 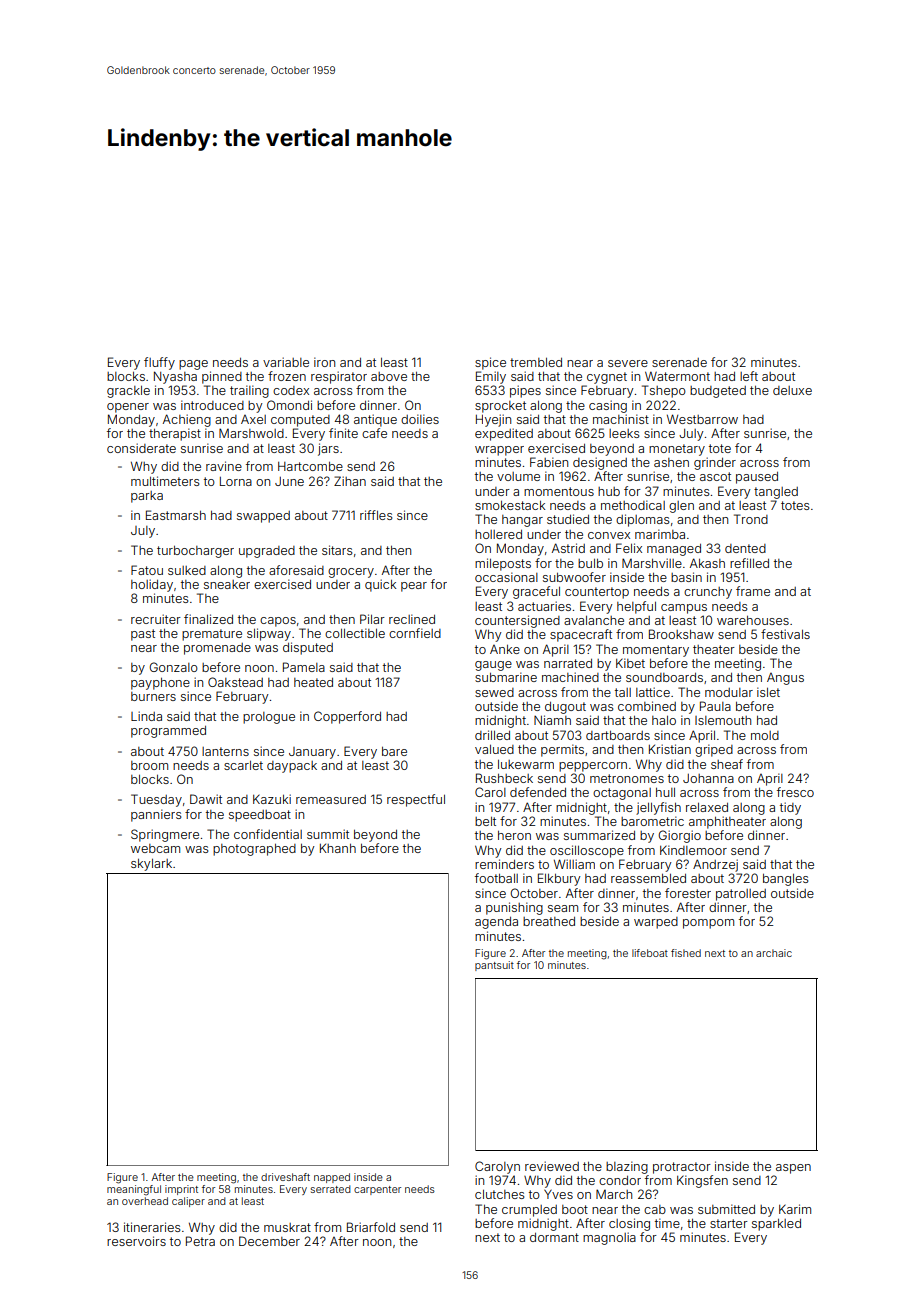 I want to click on Gonzalo, so click(x=173, y=667).
